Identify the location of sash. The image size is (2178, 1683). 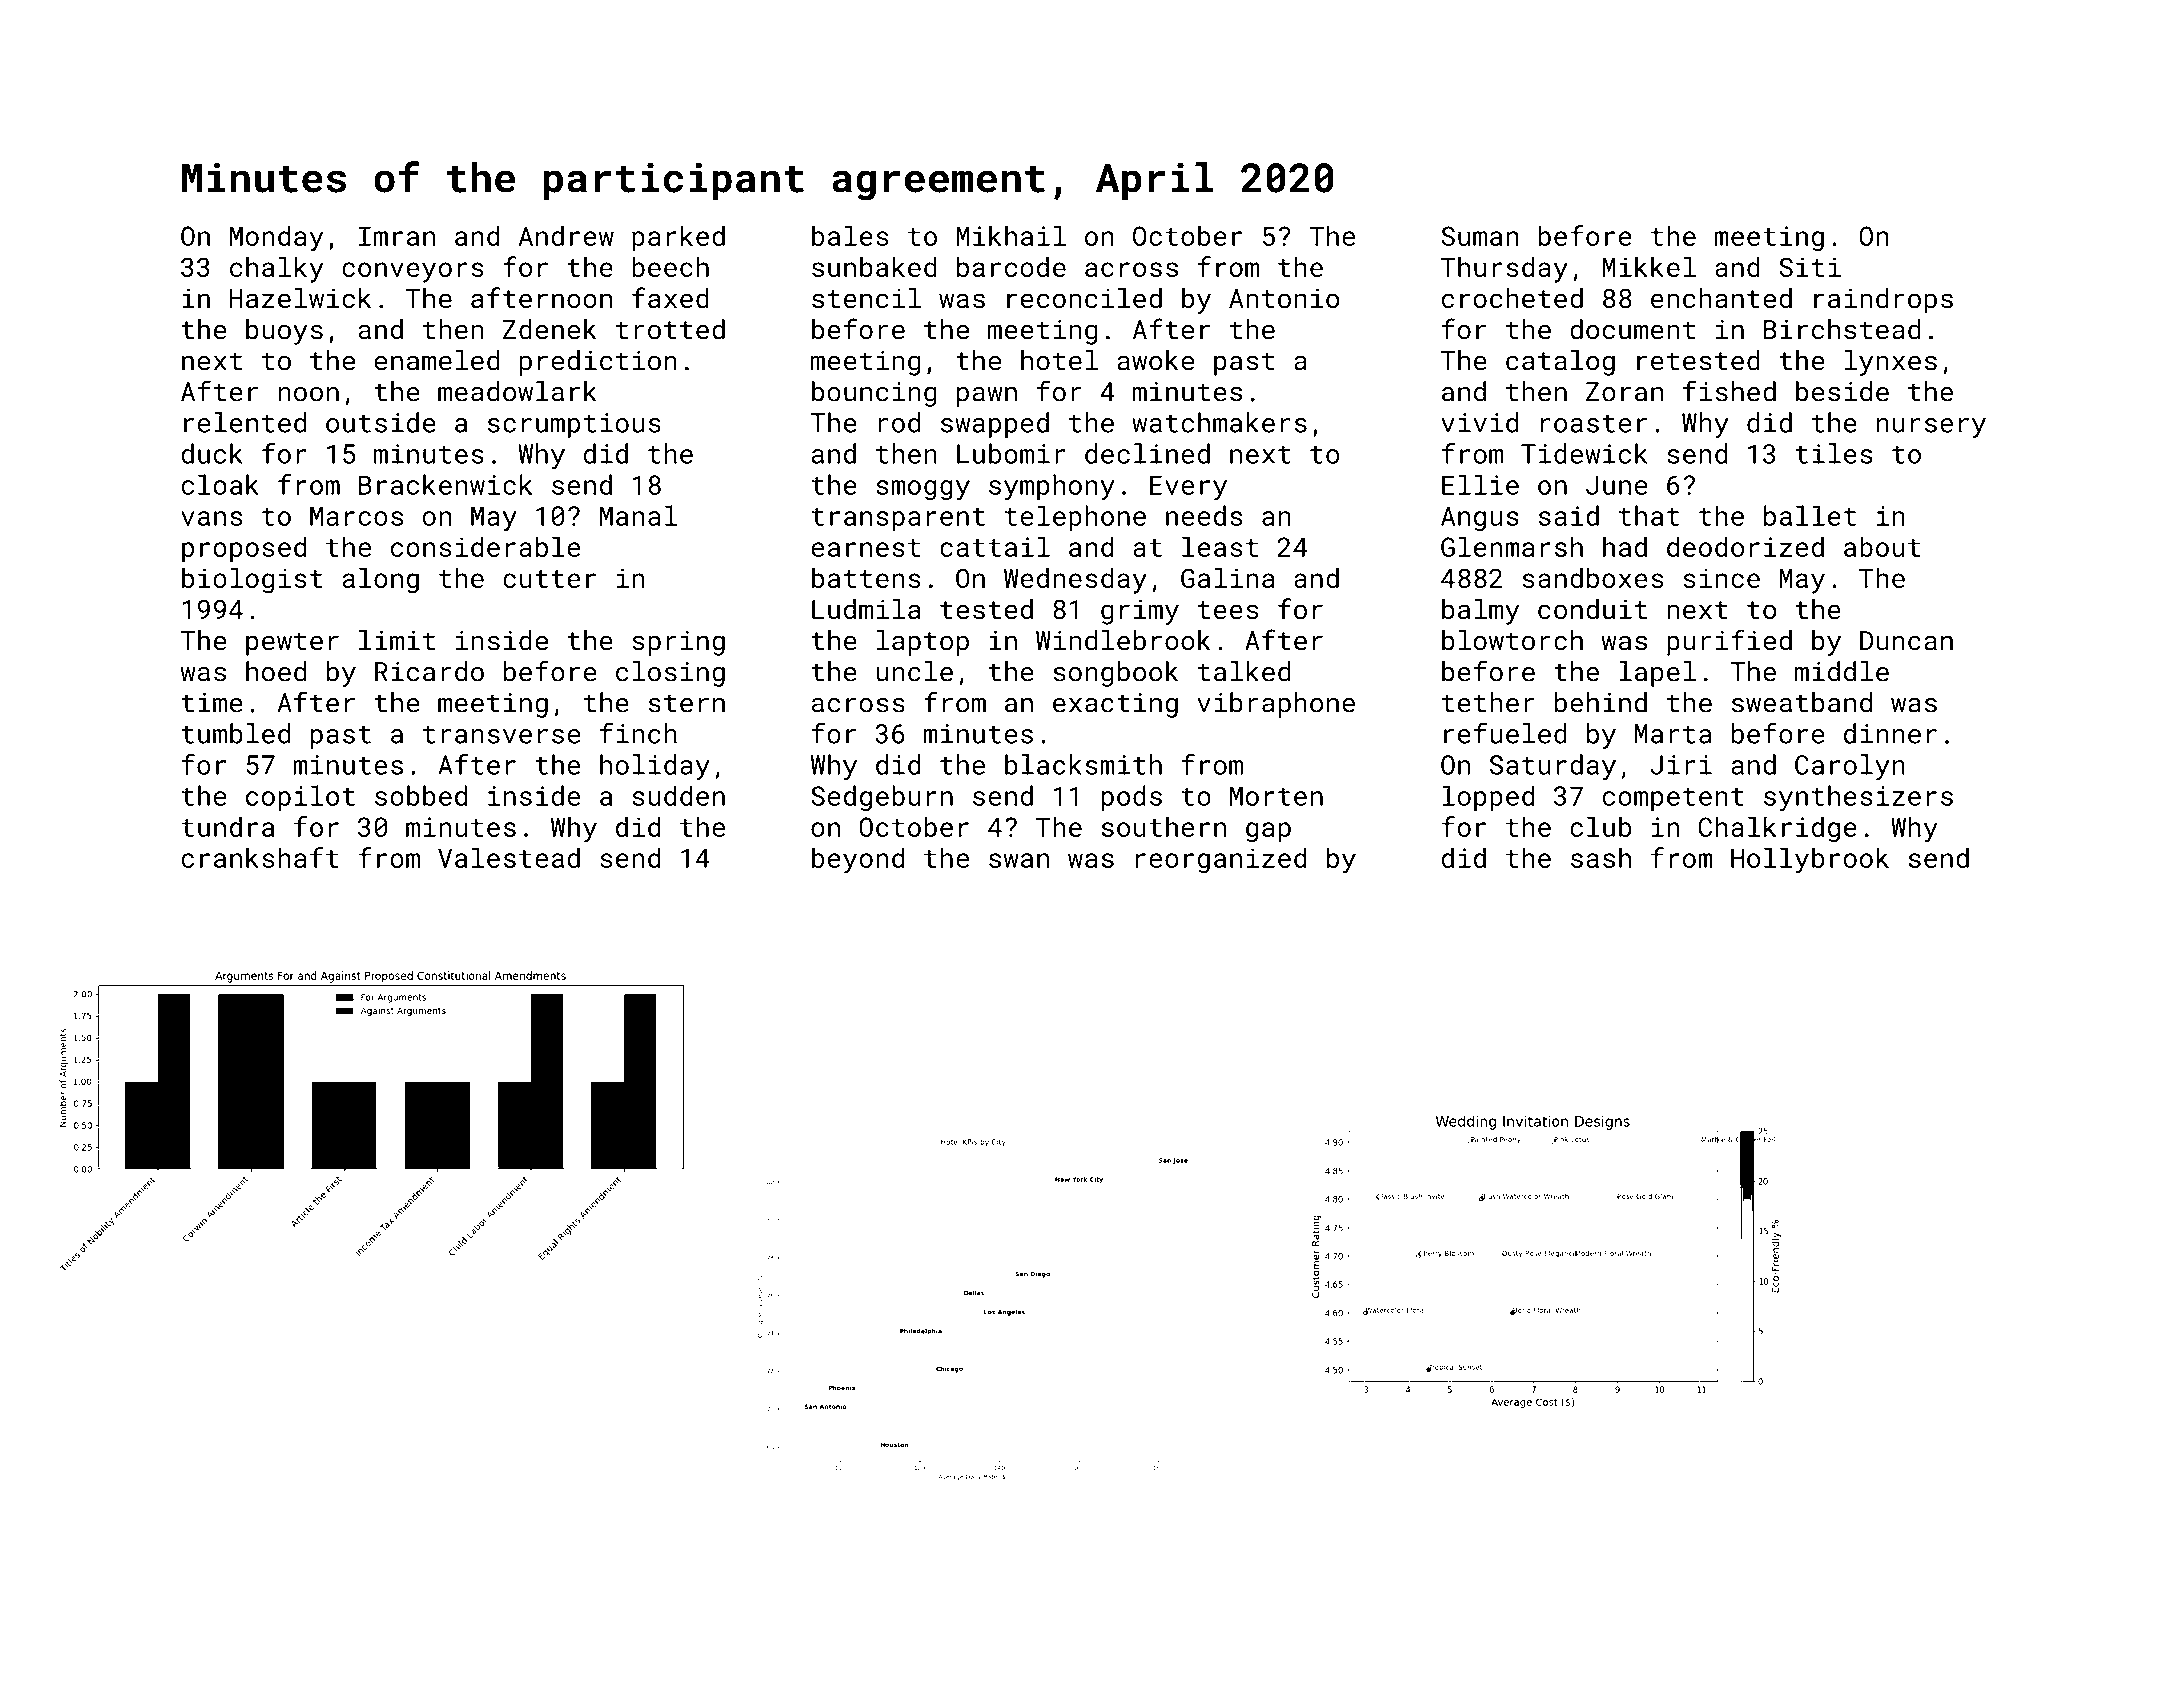
(1601, 857).
